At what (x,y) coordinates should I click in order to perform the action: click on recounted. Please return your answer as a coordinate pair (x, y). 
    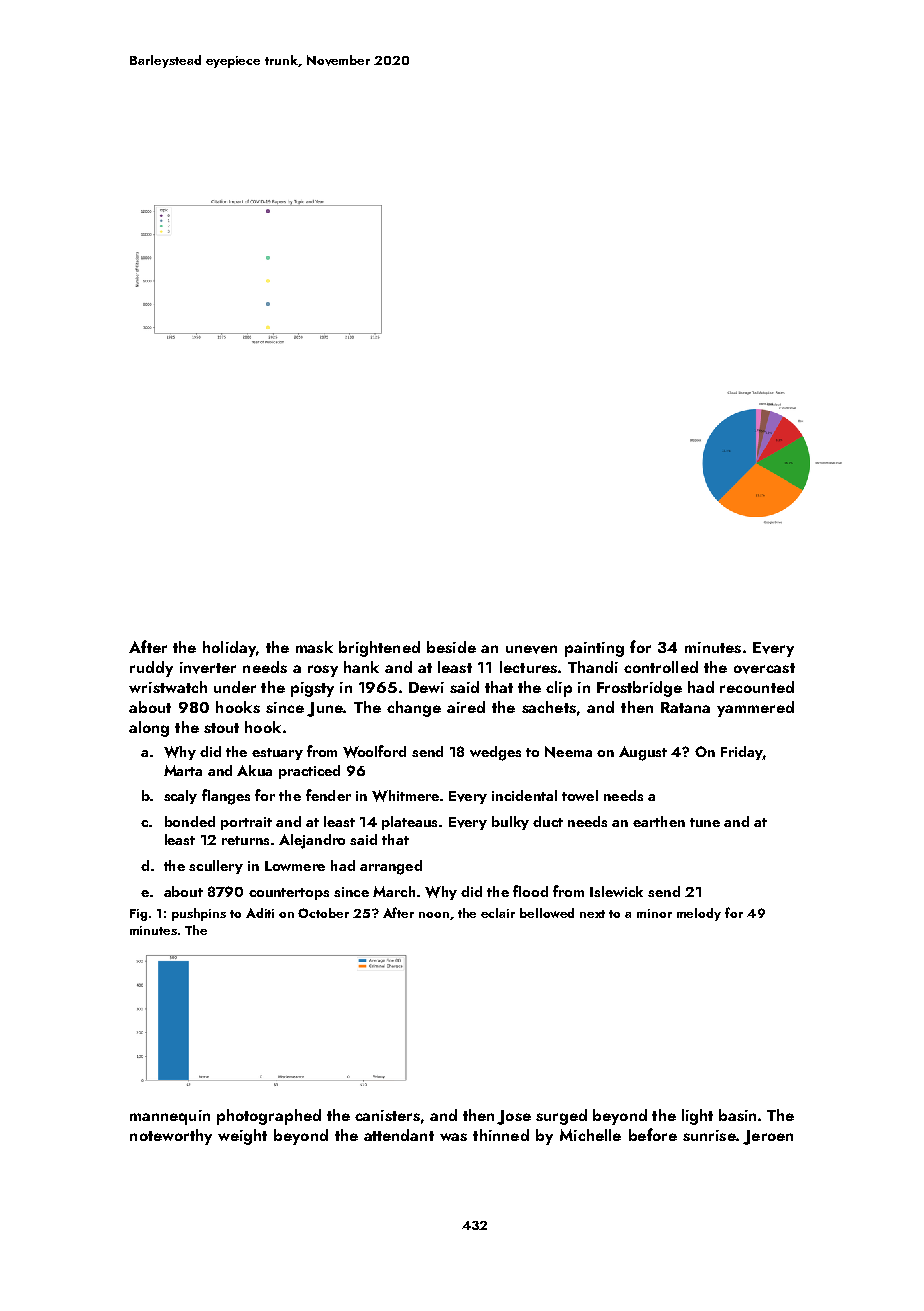
    Looking at the image, I should click on (757, 687).
